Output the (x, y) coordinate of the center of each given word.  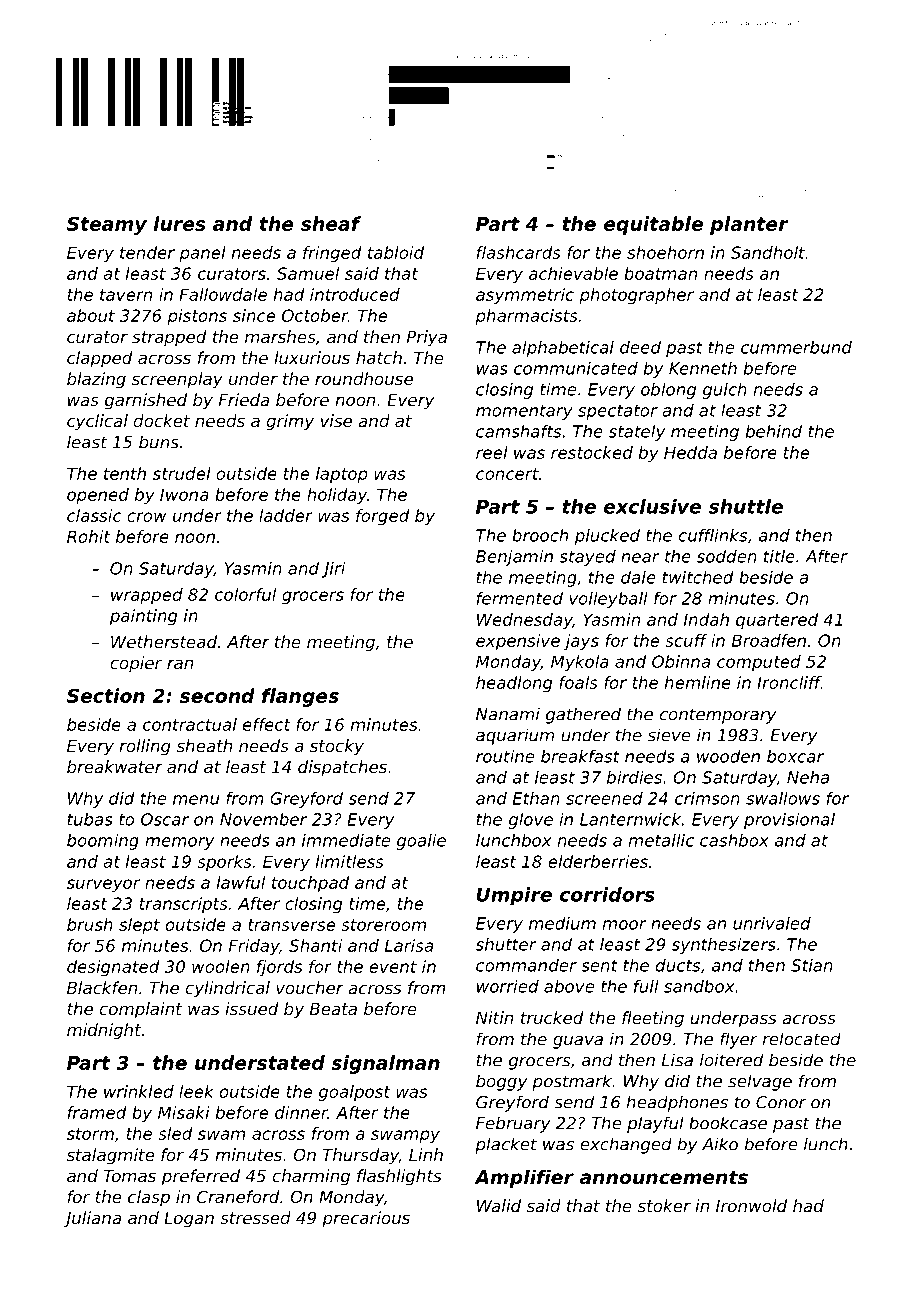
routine (505, 756)
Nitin (494, 1017)
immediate (346, 840)
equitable (653, 225)
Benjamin (514, 558)
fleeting (653, 1019)
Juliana (92, 1219)
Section (106, 695)
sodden (727, 556)
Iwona (184, 494)
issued (251, 1008)
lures (179, 223)
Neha (808, 777)
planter (749, 225)
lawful (240, 882)
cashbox (734, 840)
